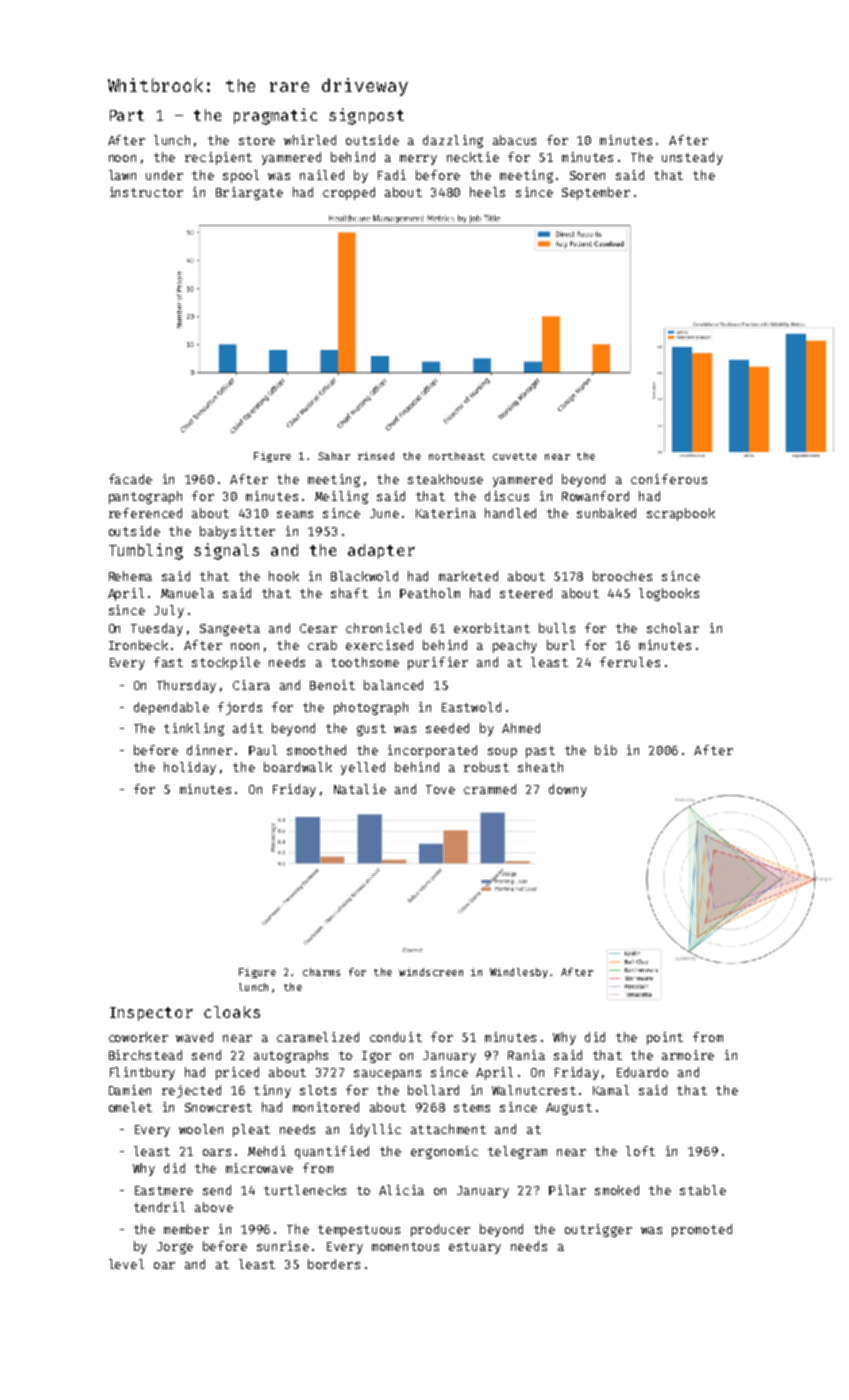 The height and width of the screenshot is (1400, 849). I want to click on charms, so click(321, 972).
